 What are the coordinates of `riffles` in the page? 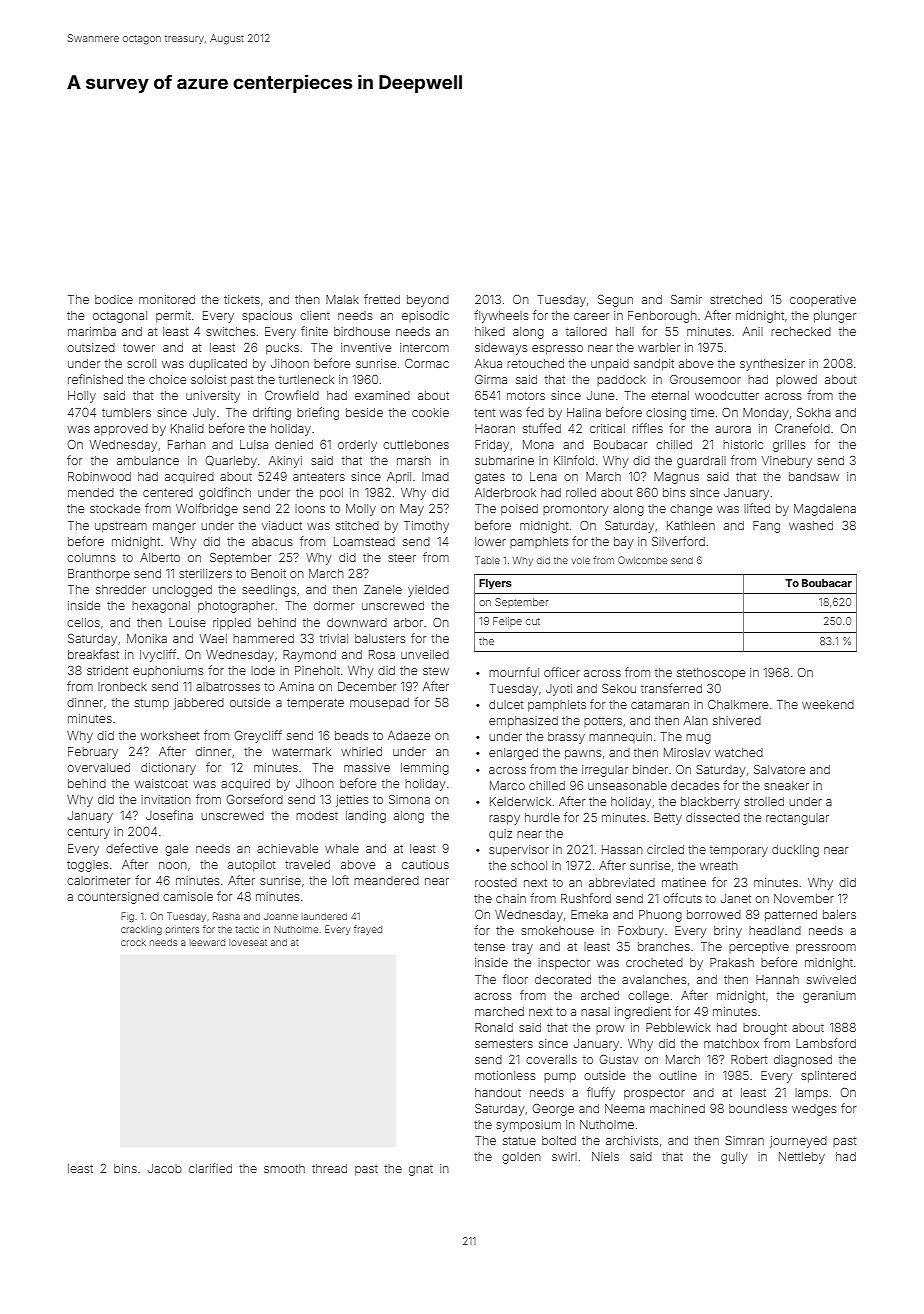 It's located at (647, 428).
